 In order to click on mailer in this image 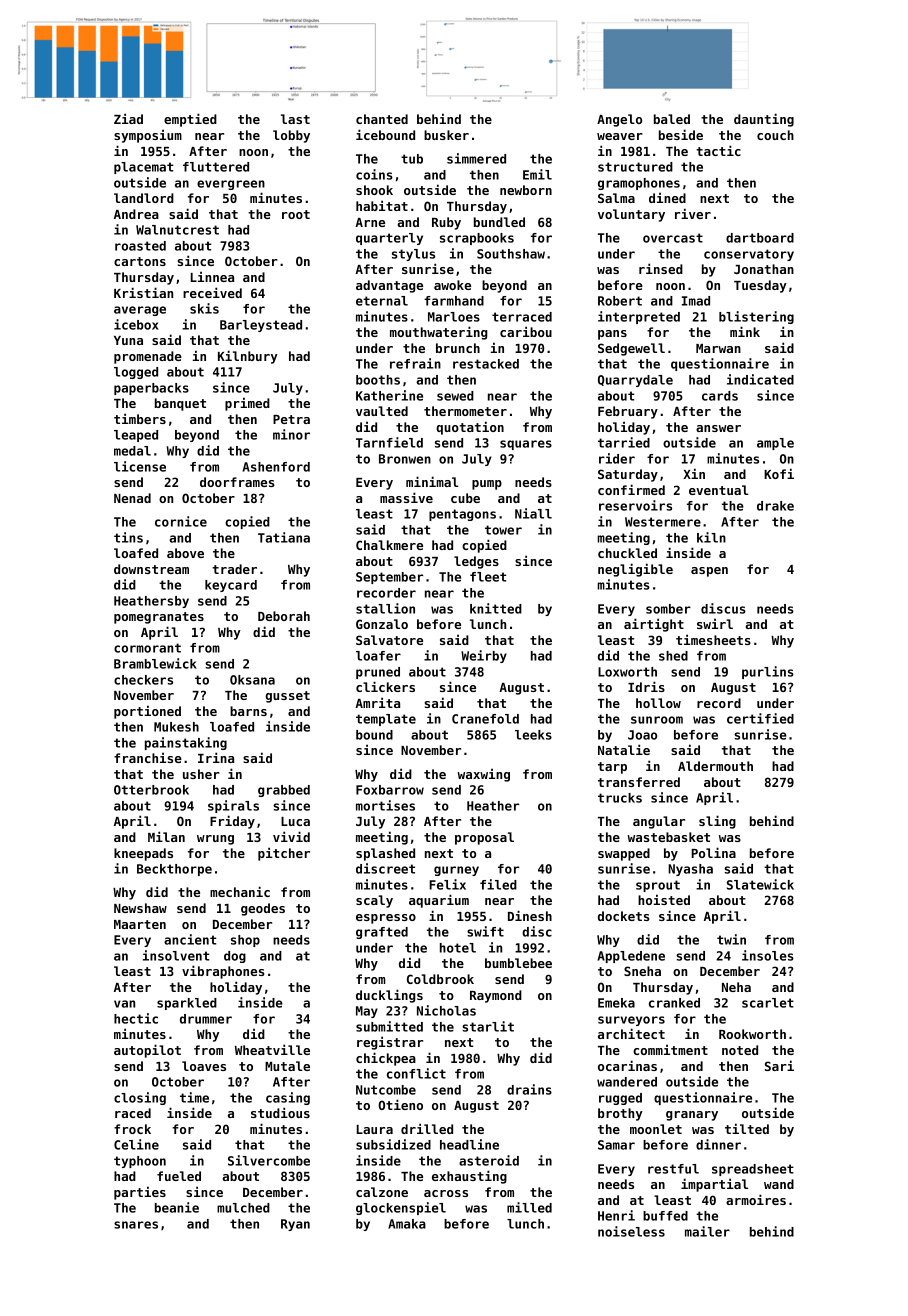, I will do `click(707, 1231)`.
